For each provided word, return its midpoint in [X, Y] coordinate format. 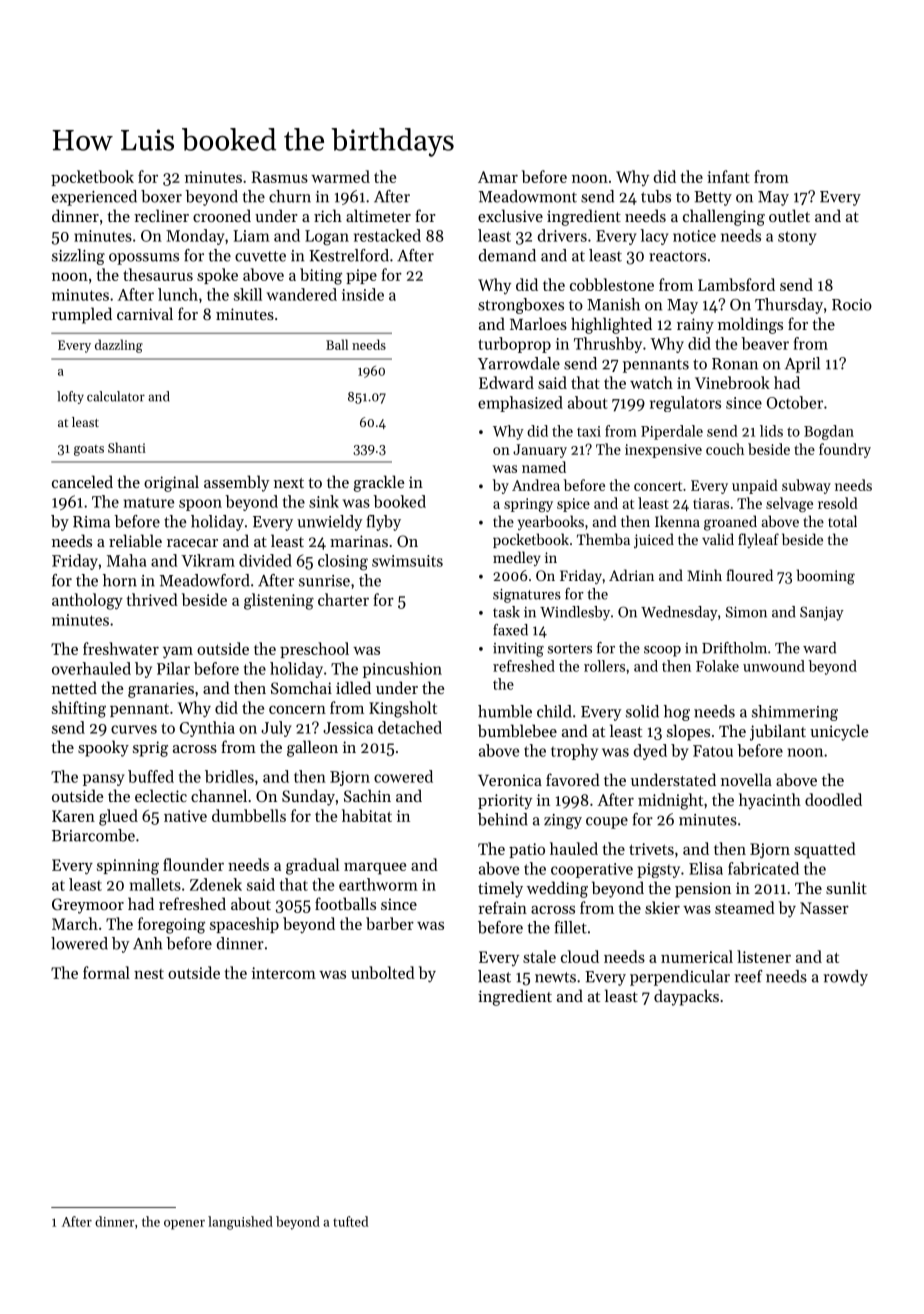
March [75, 923]
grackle [379, 483]
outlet [789, 215]
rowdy [845, 978]
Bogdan [829, 432]
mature [149, 503]
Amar [498, 177]
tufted [350, 1221]
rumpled [82, 315]
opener [184, 1225]
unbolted [383, 972]
